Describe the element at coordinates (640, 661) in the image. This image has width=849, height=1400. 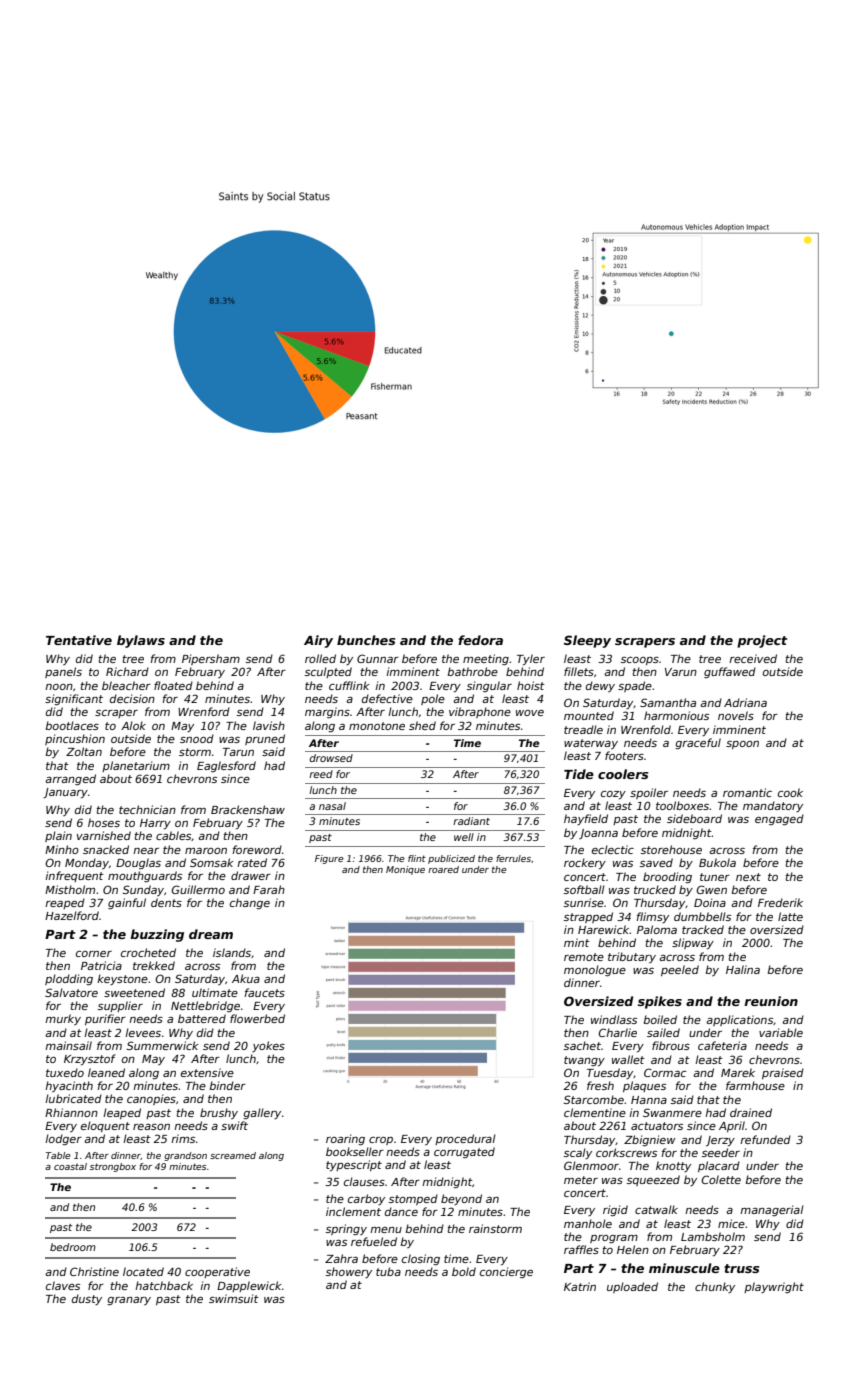
I see `scoops` at that location.
